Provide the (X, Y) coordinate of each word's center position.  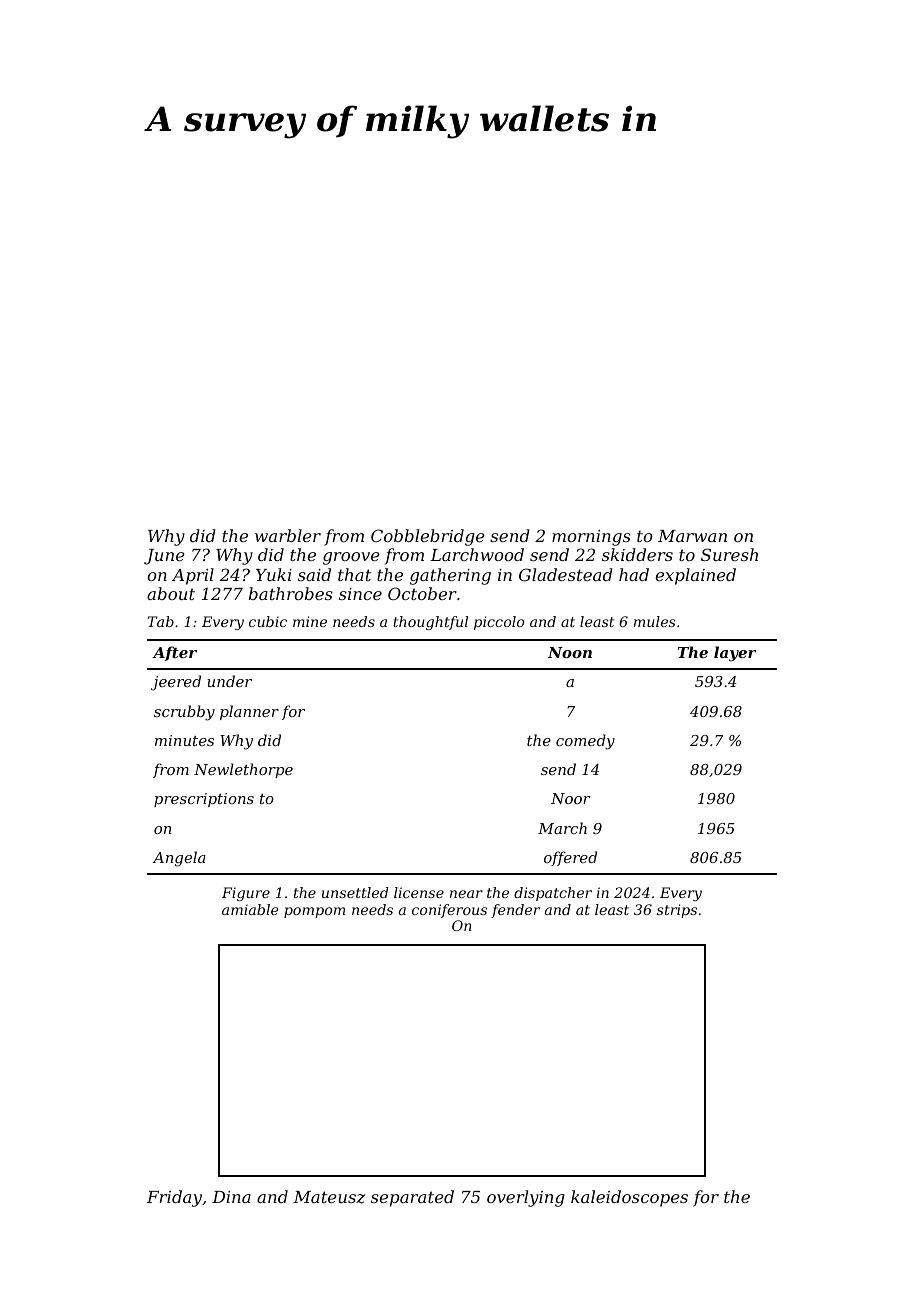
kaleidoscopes (629, 1198)
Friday (174, 1198)
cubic (268, 621)
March (562, 828)
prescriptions (204, 800)
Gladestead (566, 574)
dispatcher (553, 894)
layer (735, 654)
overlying (526, 1198)
